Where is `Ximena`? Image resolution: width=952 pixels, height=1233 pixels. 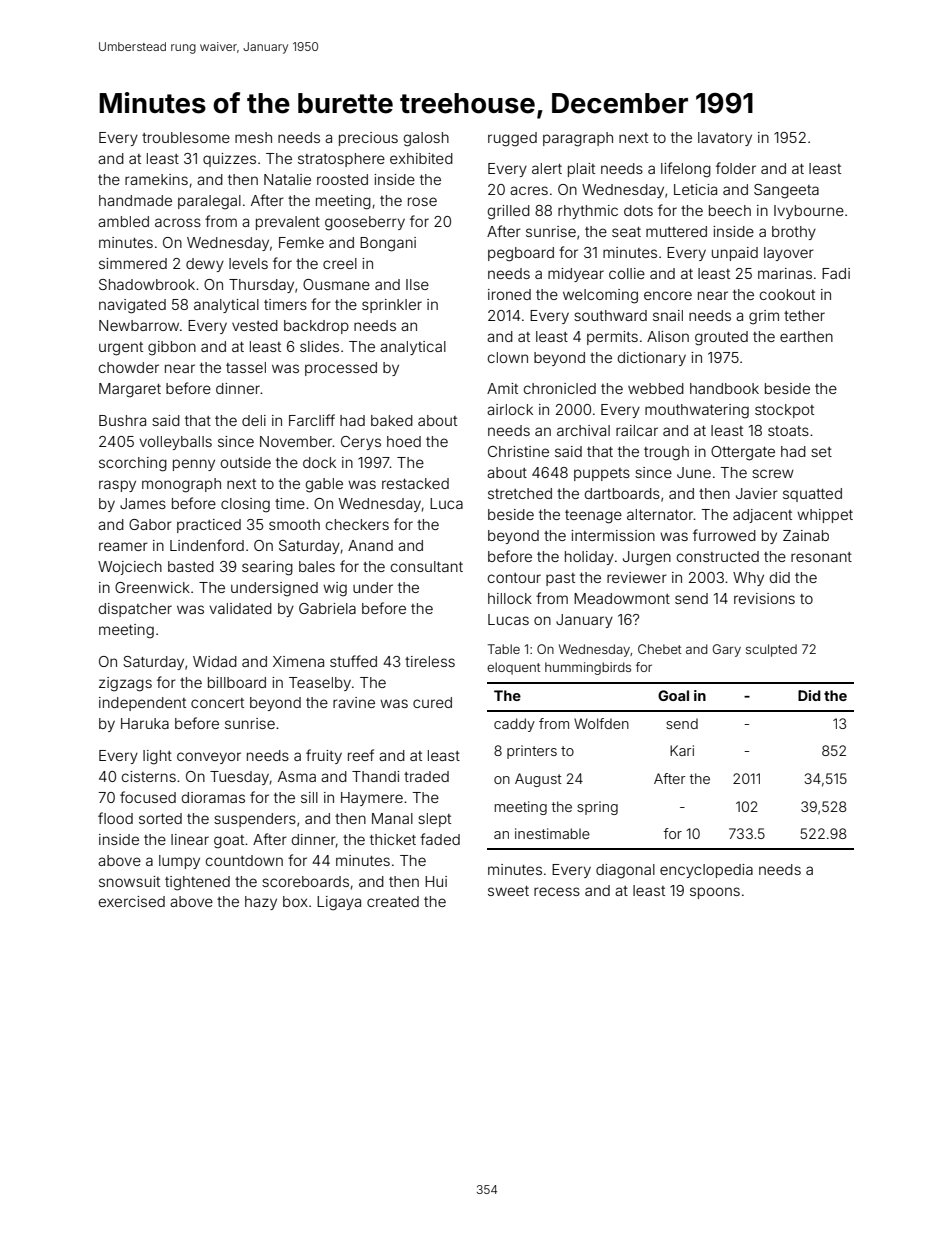 Ximena is located at coordinates (298, 661).
